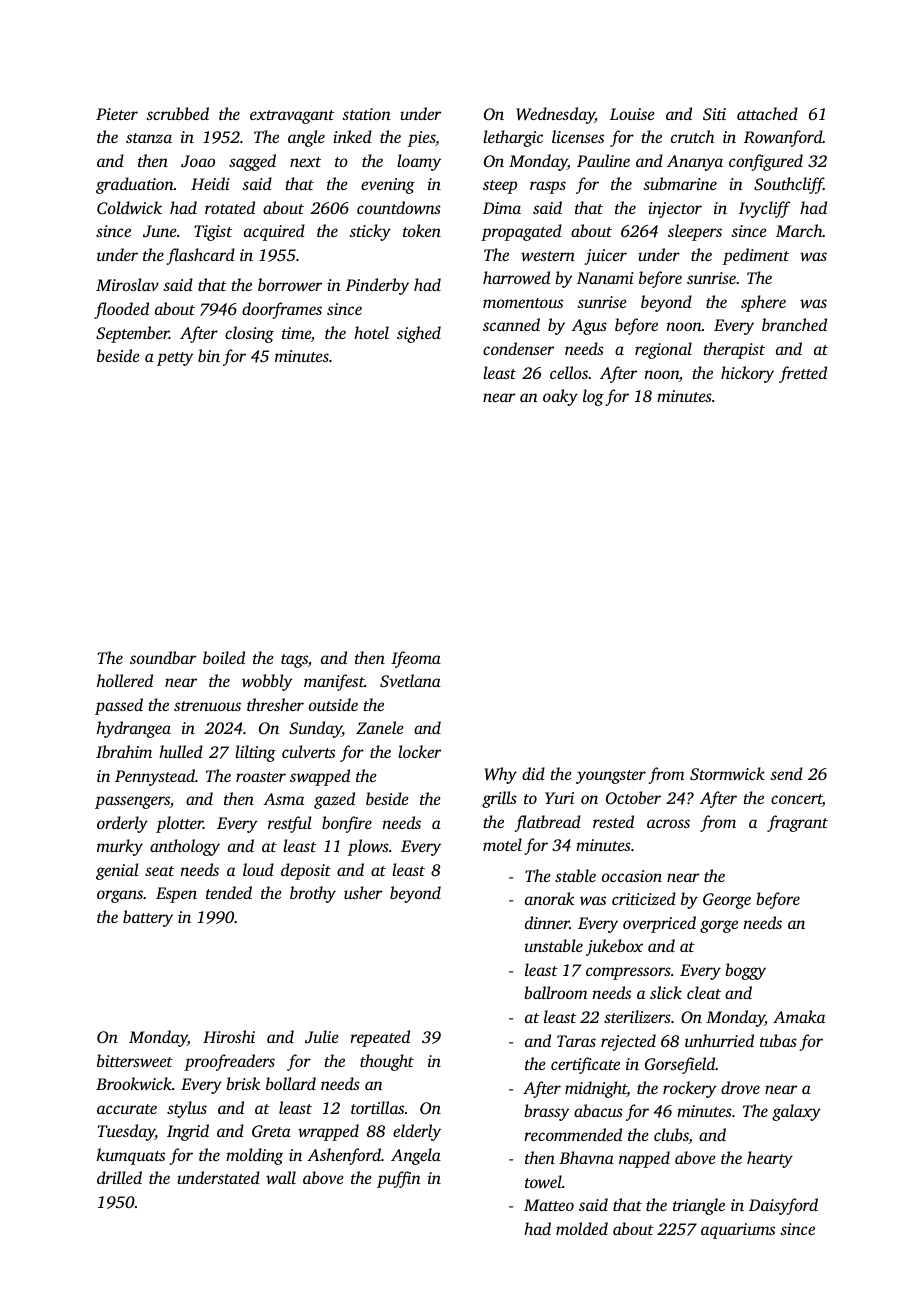 This screenshot has height=1311, width=924. I want to click on tags, so click(294, 661).
